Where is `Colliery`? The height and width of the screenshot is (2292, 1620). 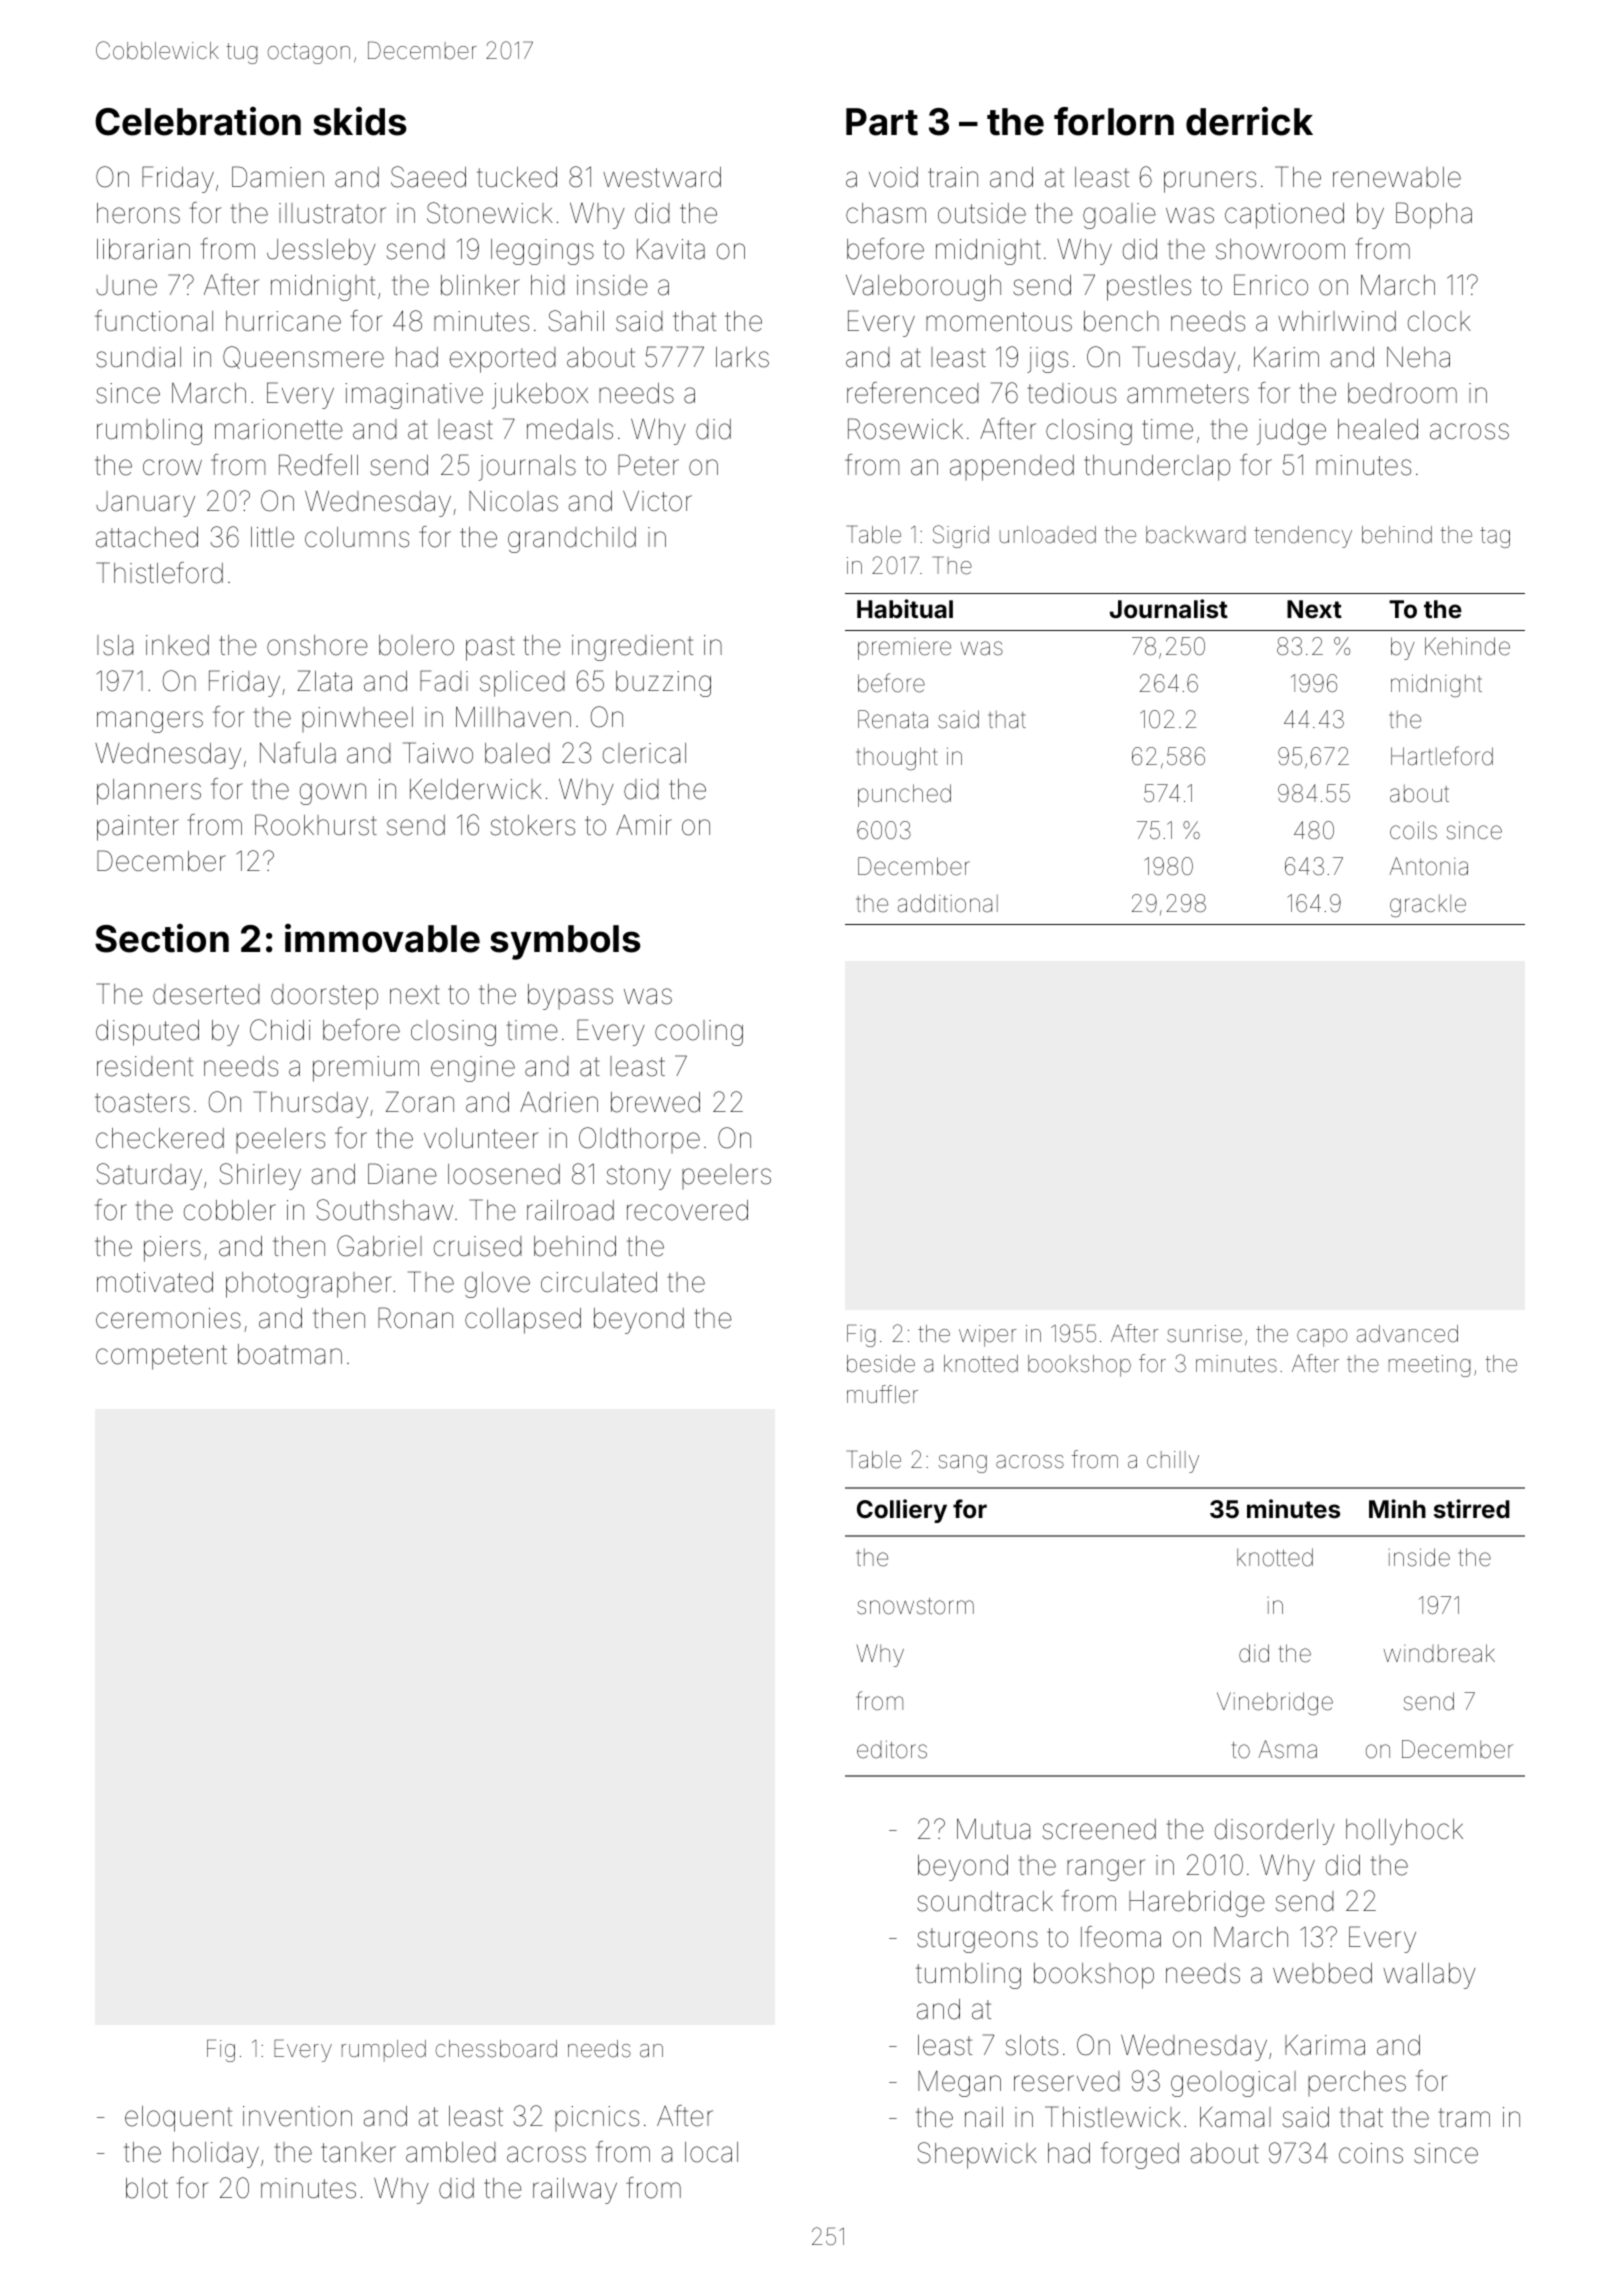
Colliery is located at coordinates (902, 1511).
